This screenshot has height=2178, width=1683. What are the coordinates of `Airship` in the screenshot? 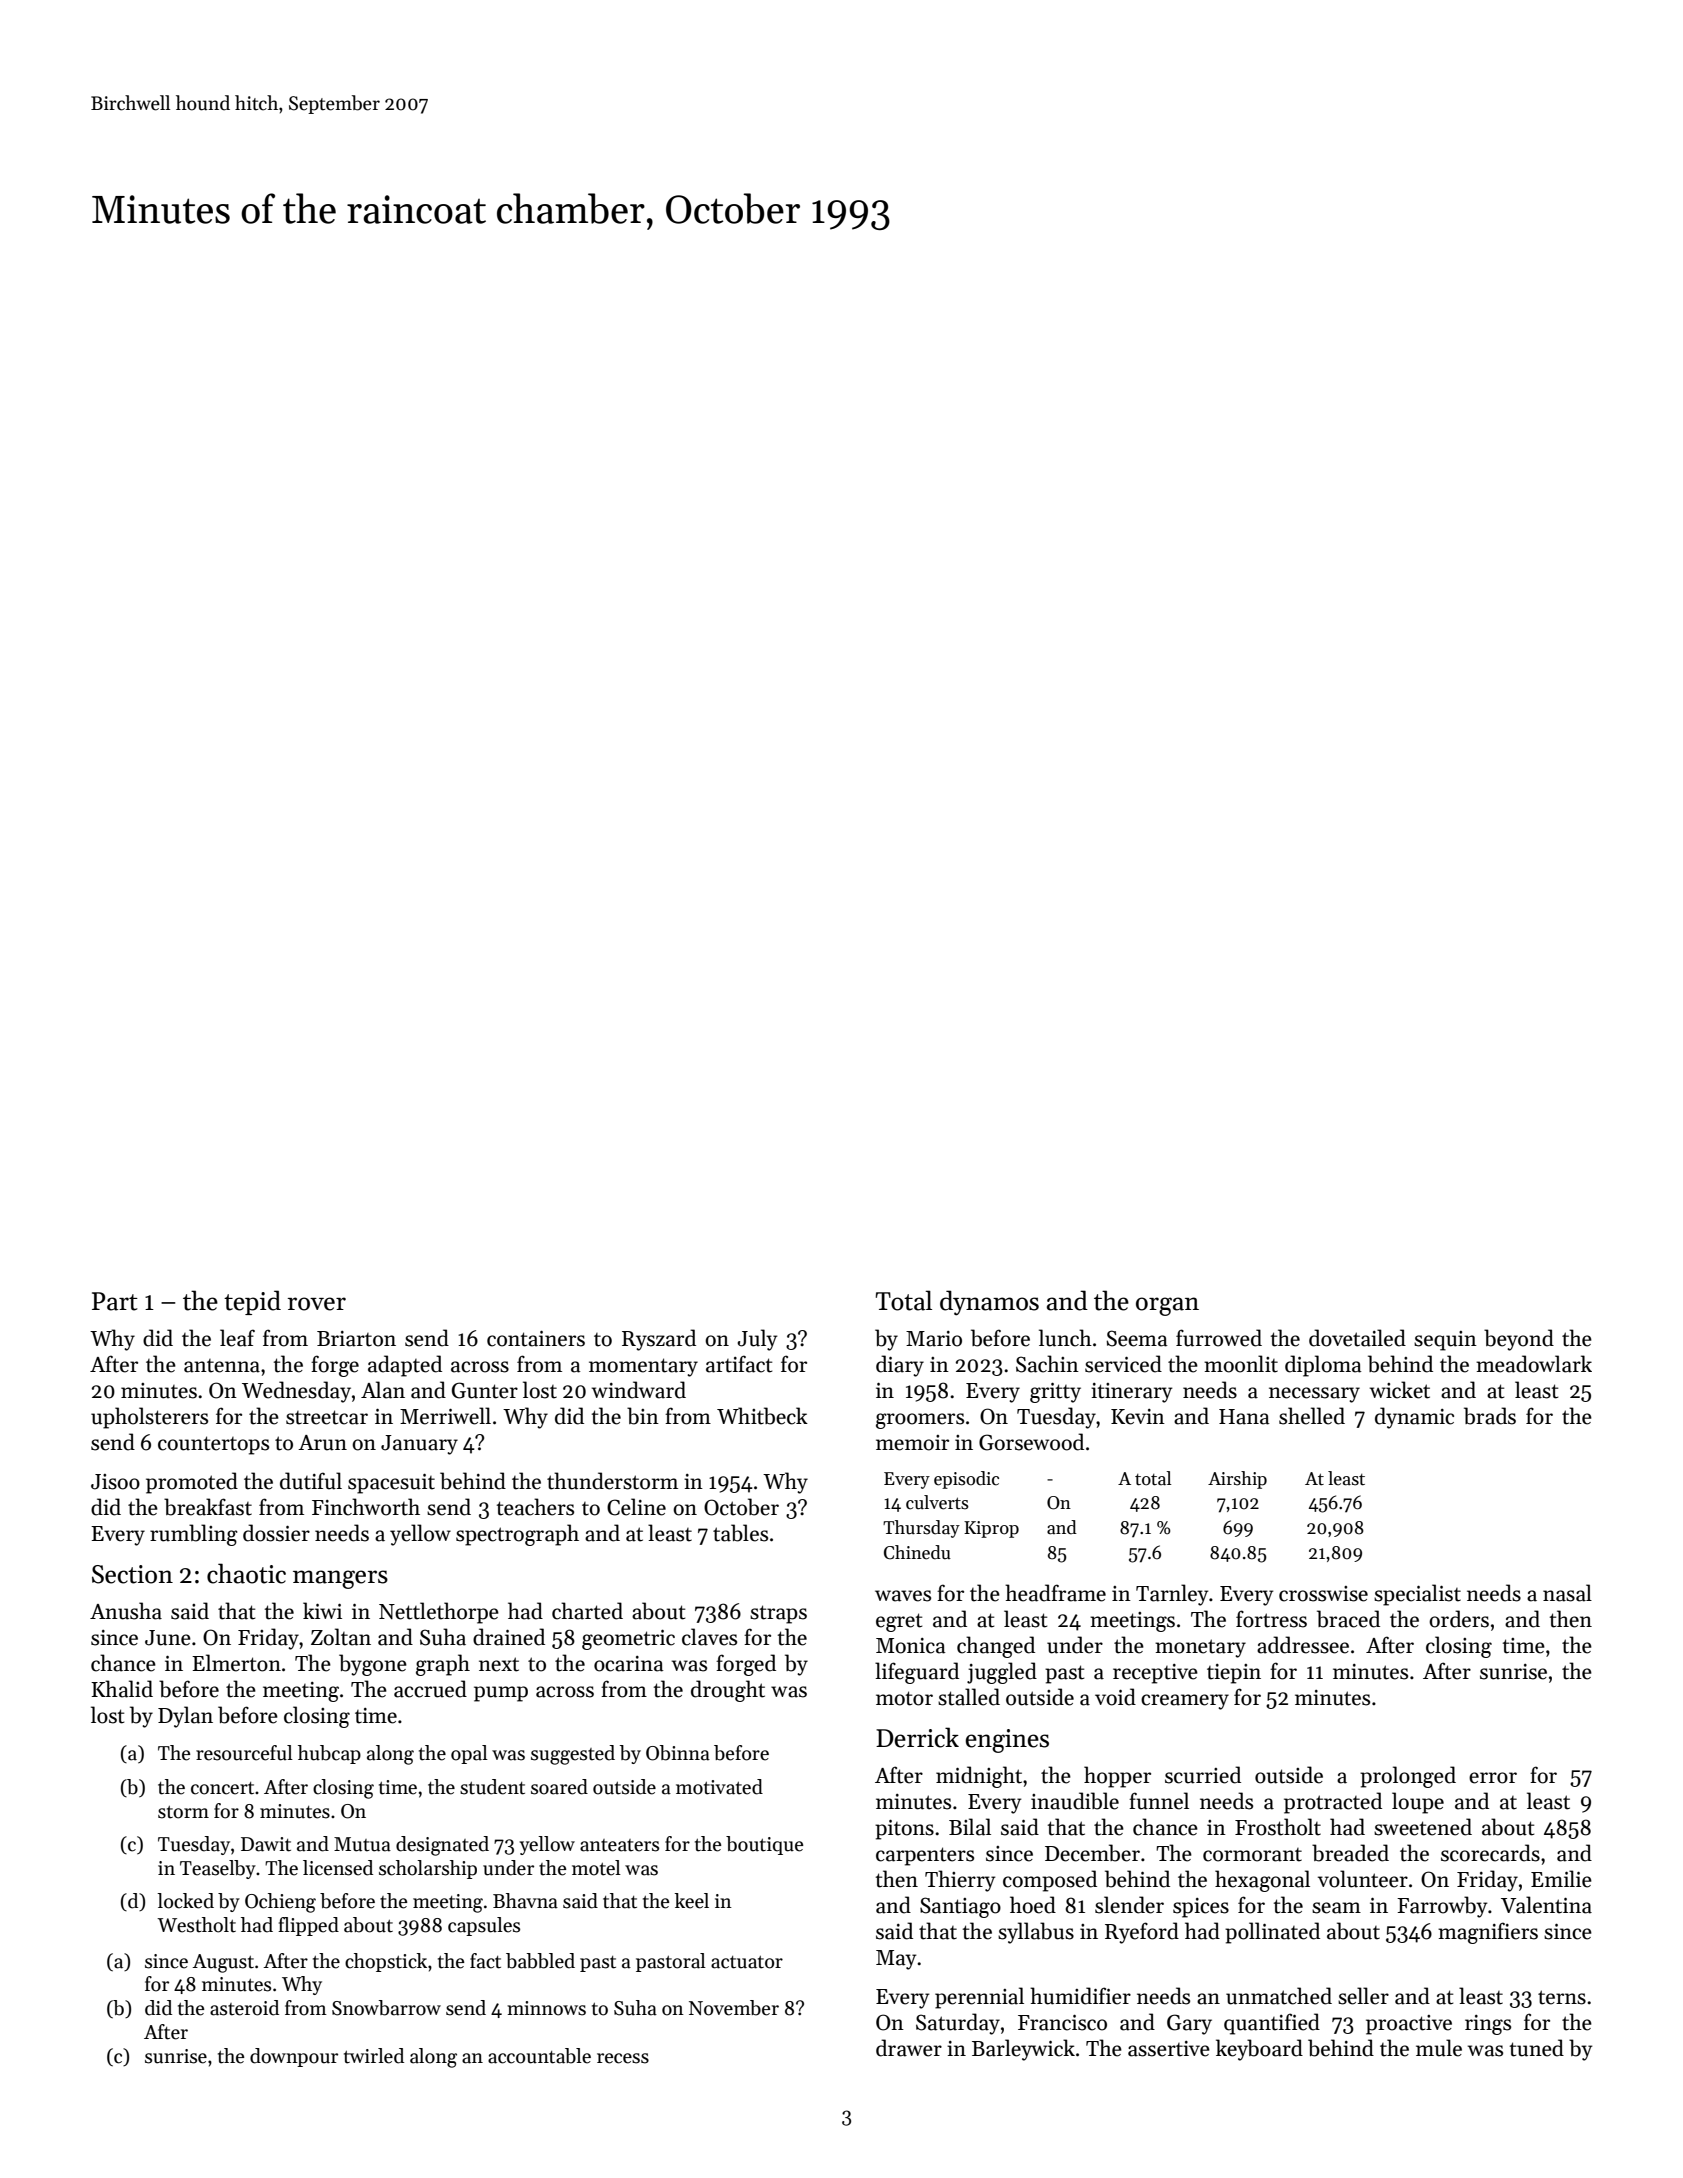 It's located at (1237, 1480).
